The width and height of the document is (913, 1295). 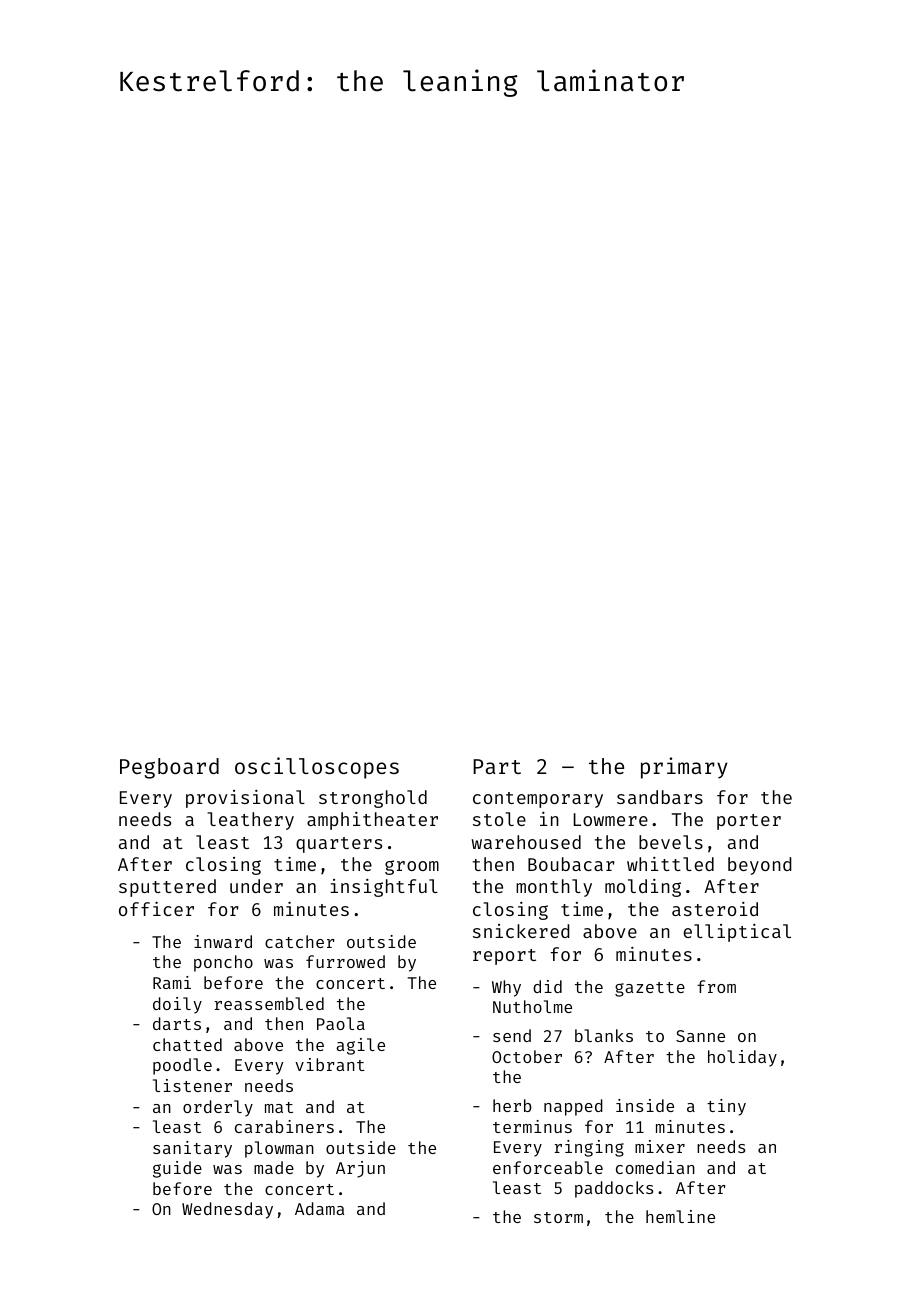 What do you see at coordinates (526, 842) in the document?
I see `warehoused` at bounding box center [526, 842].
